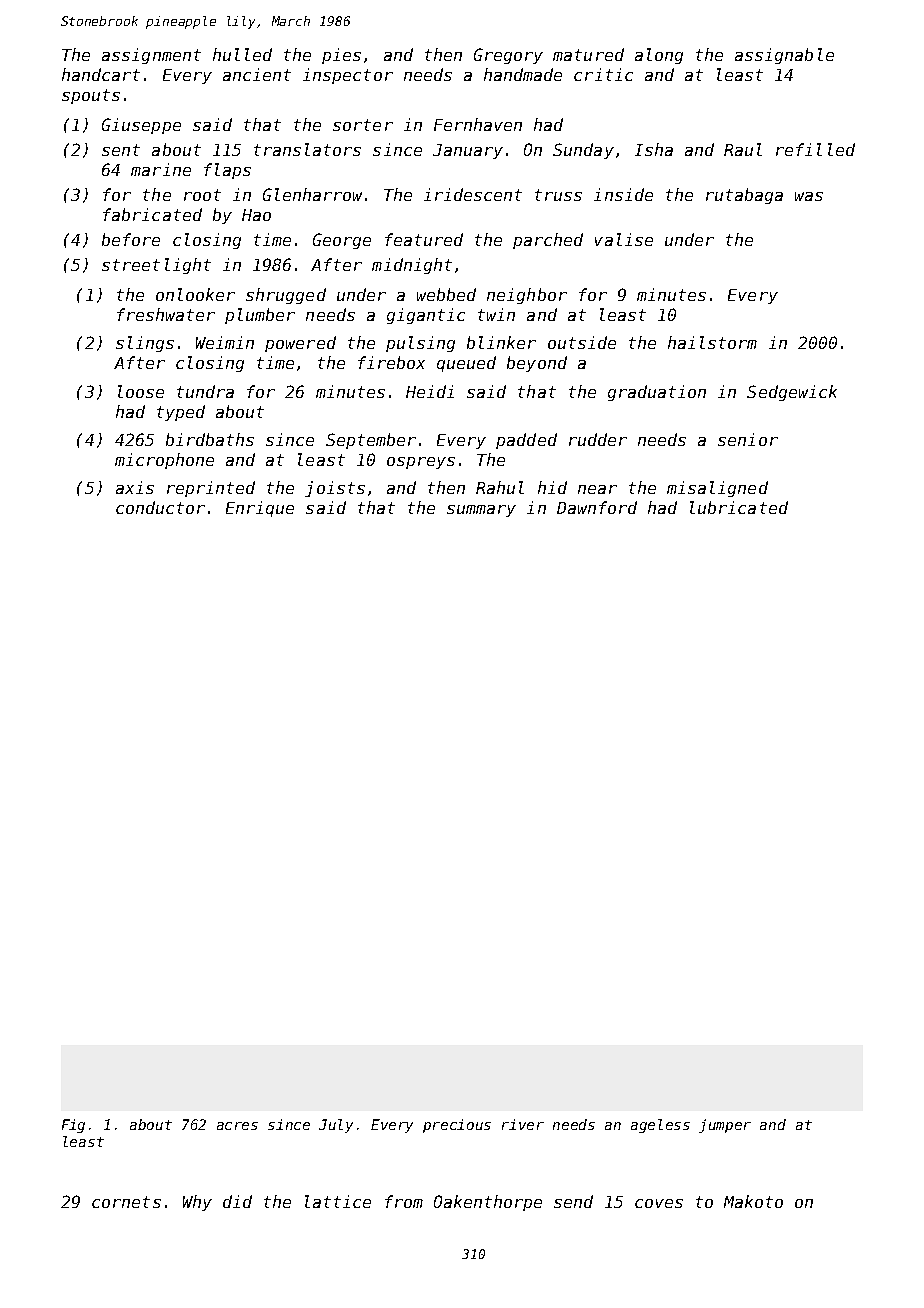 The height and width of the image is (1308, 924). I want to click on Dawnford, so click(597, 507).
